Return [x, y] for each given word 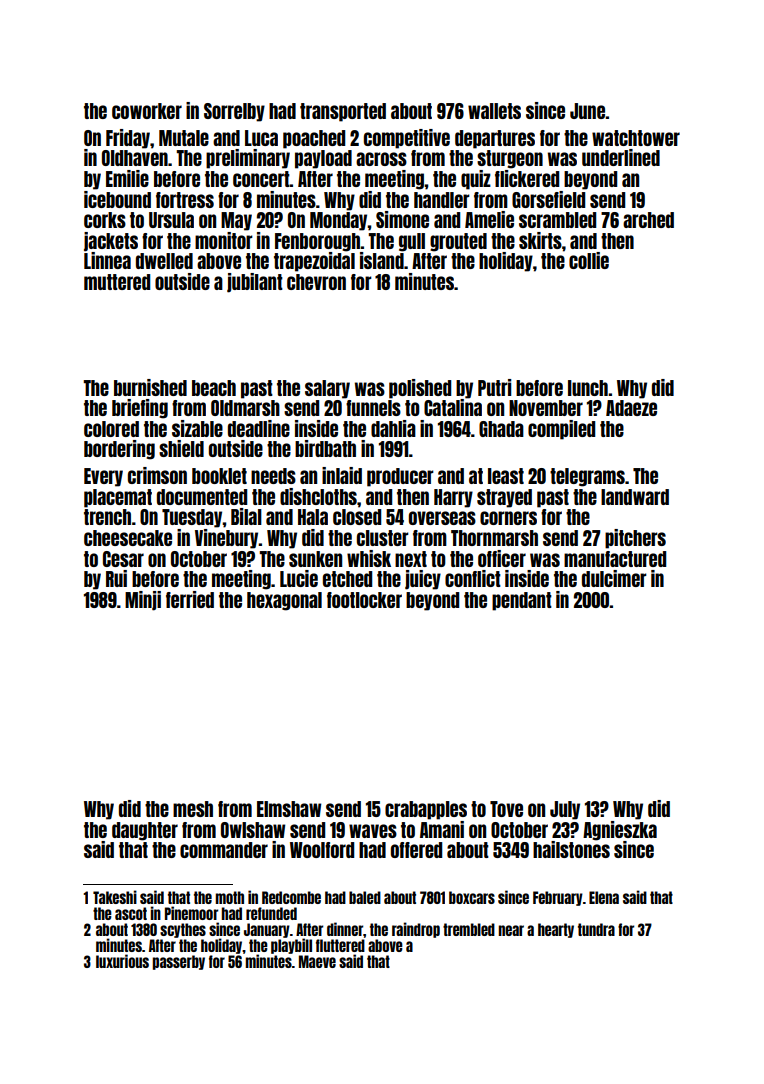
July [565, 810]
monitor [224, 240]
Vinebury [227, 539]
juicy [423, 580]
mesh [193, 809]
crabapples [426, 810]
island [382, 260]
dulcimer [614, 578]
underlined [621, 157]
